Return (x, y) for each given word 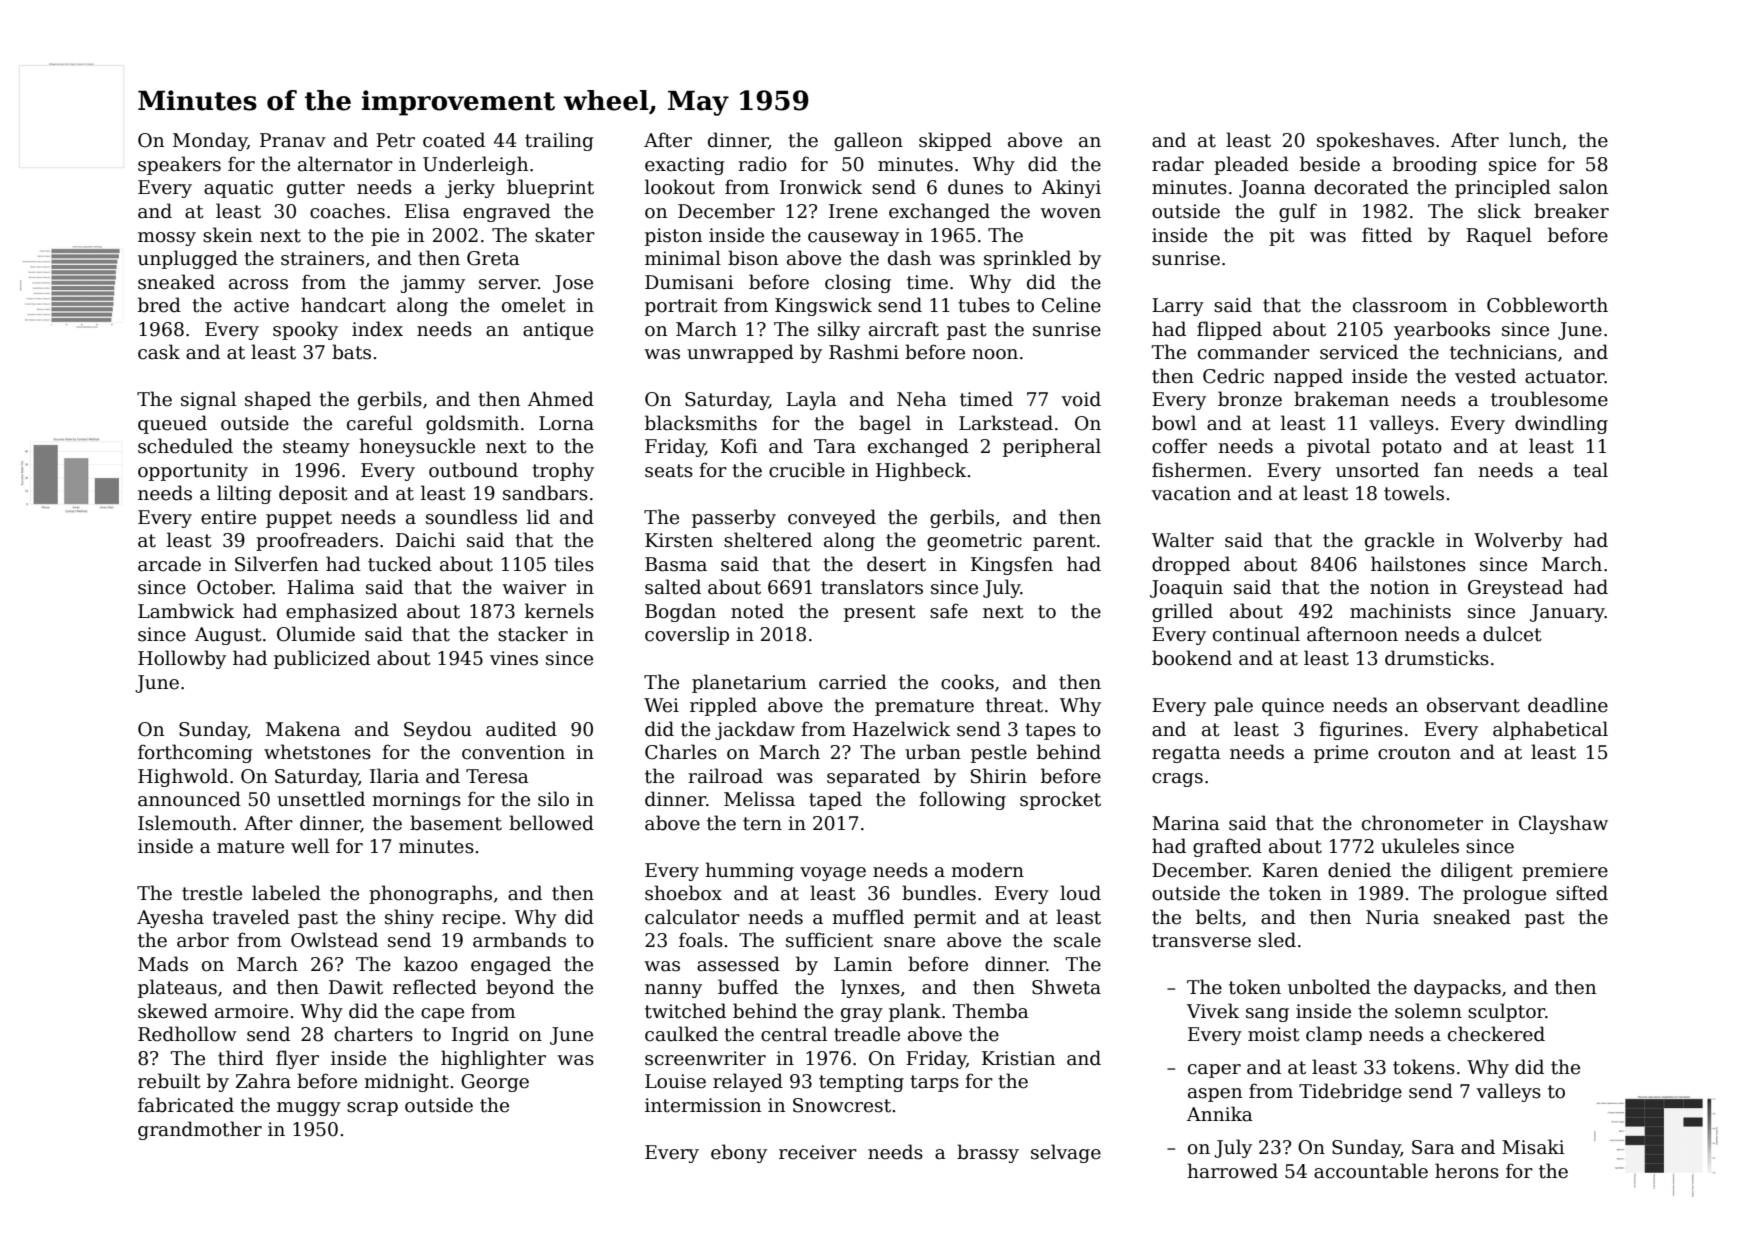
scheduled (185, 446)
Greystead (1515, 588)
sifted (1582, 893)
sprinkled (1027, 259)
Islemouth (184, 823)
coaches (347, 211)
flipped (1229, 330)
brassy (988, 1153)
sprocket (1060, 800)
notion (1399, 587)
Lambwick (186, 611)
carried (853, 682)
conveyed (832, 518)
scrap (372, 1109)
